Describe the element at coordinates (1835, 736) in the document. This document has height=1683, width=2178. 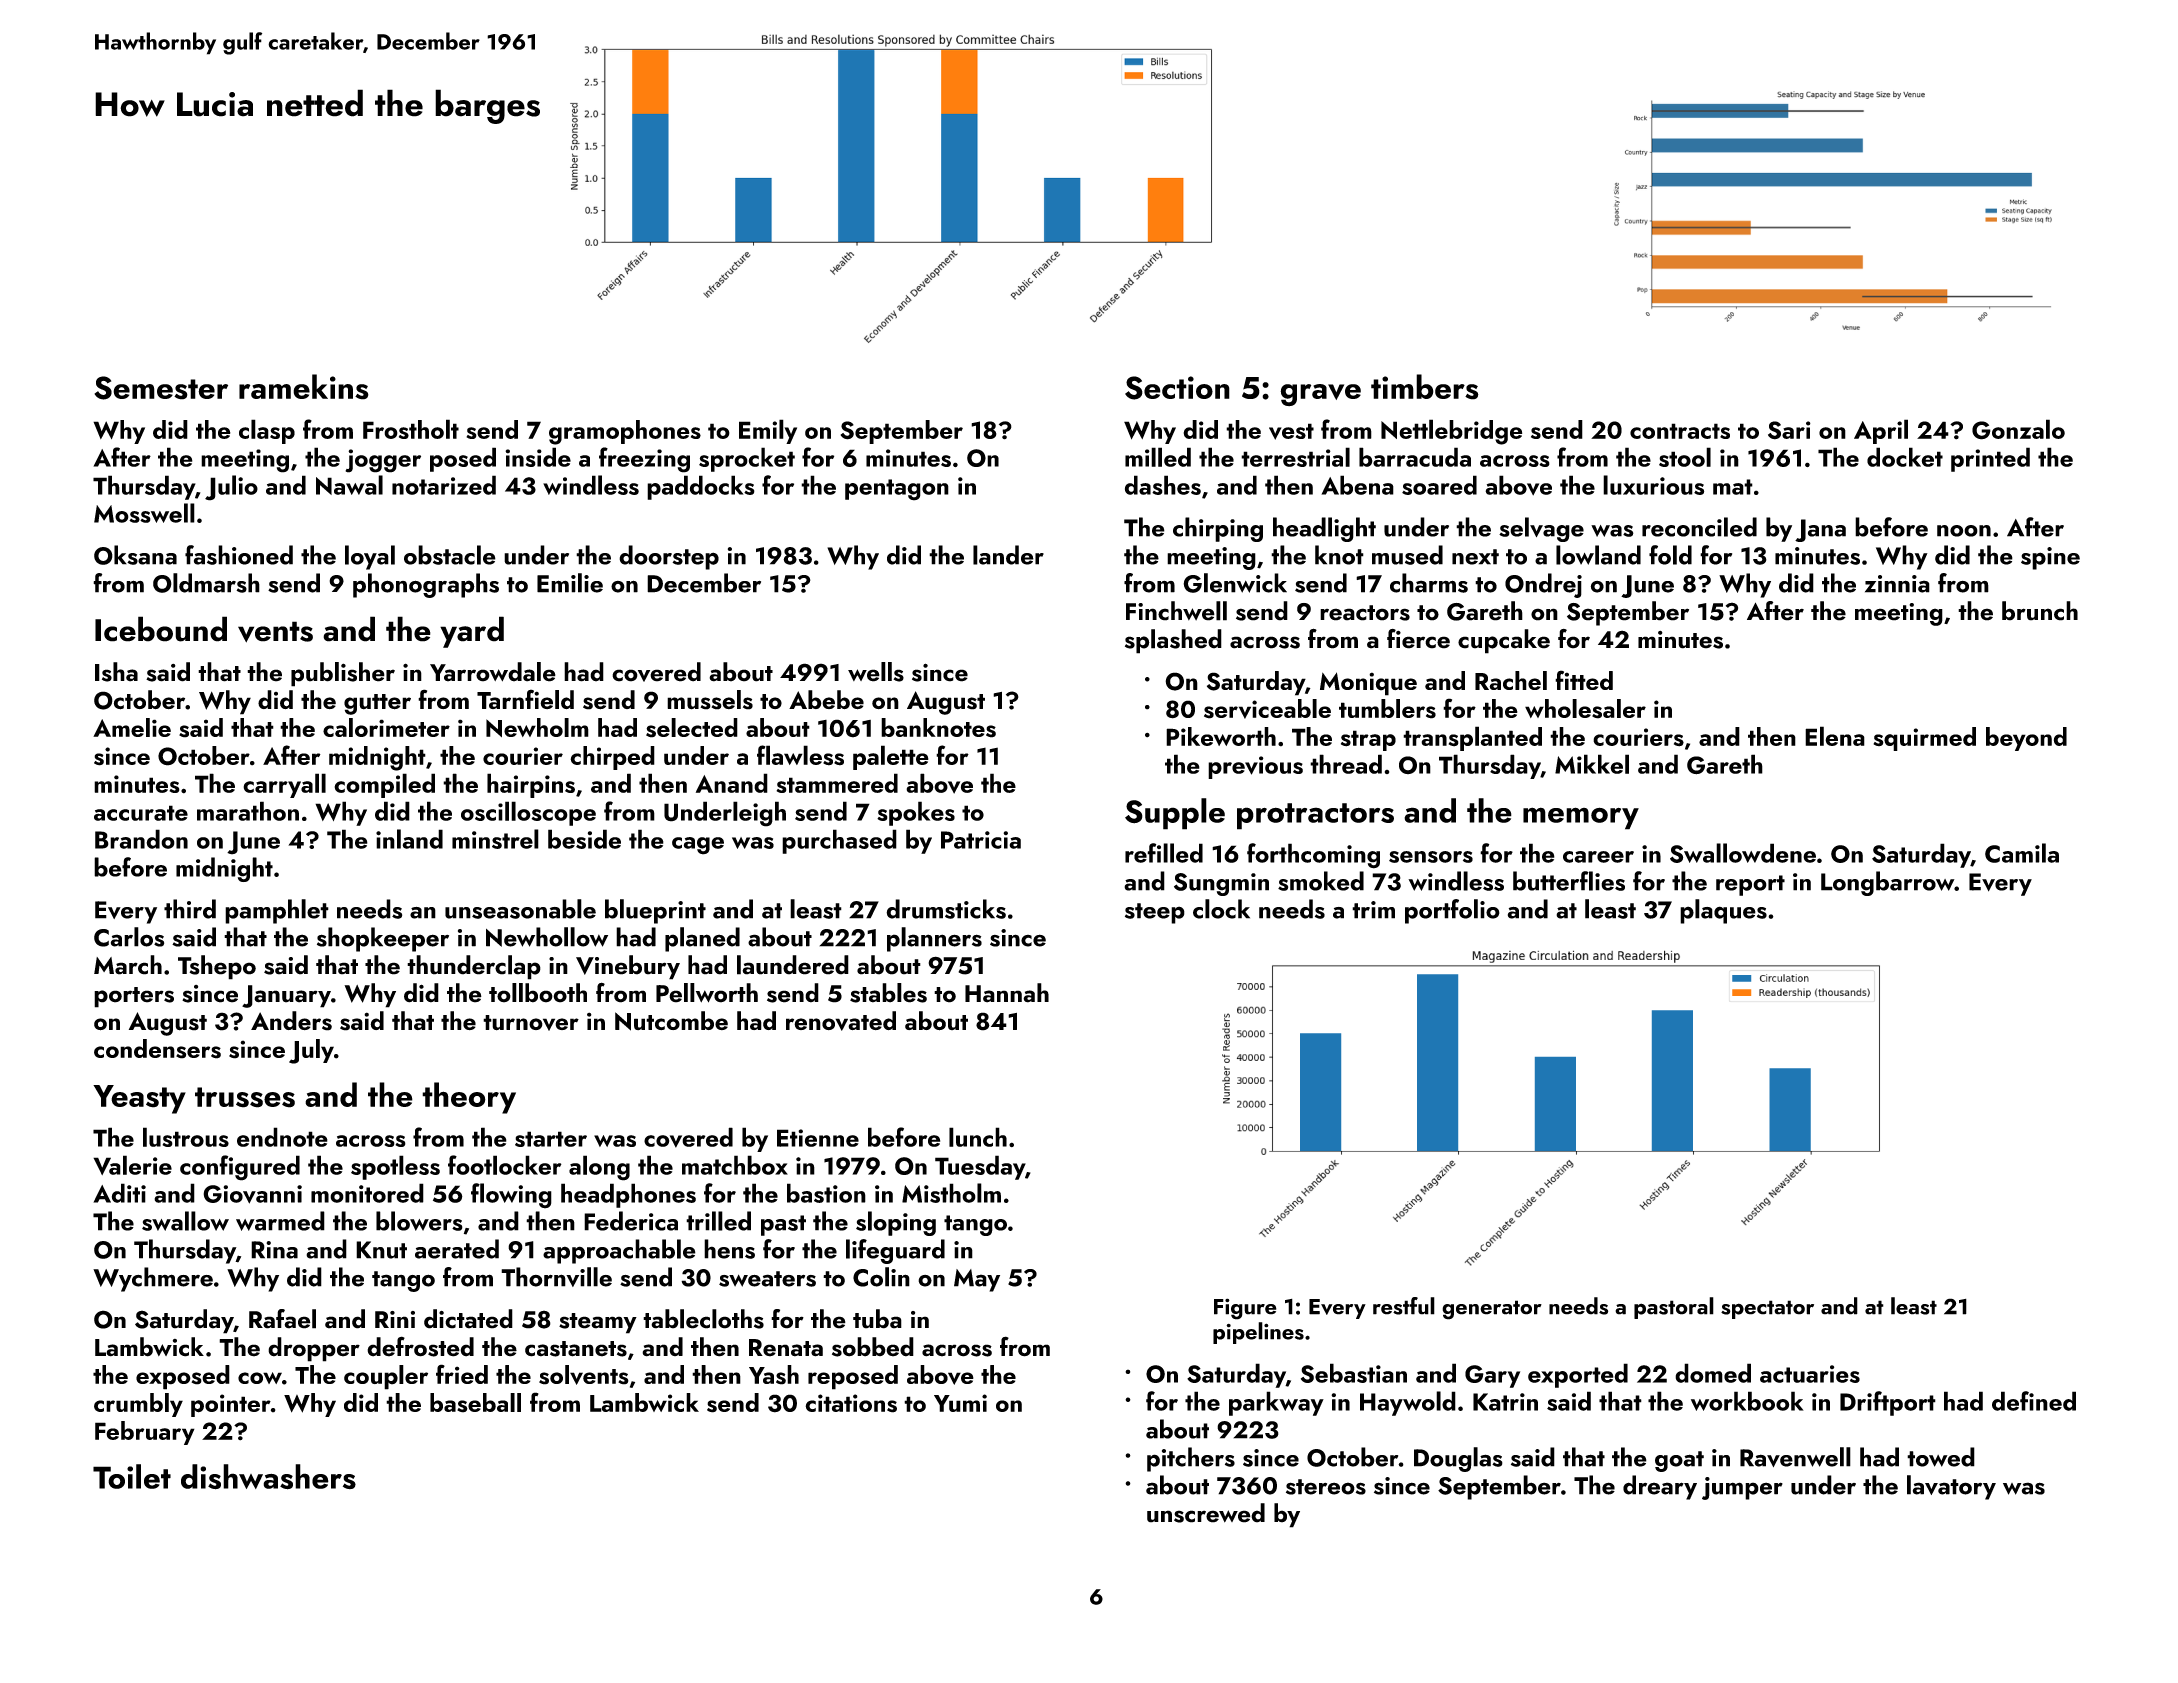
I see `Elena` at that location.
